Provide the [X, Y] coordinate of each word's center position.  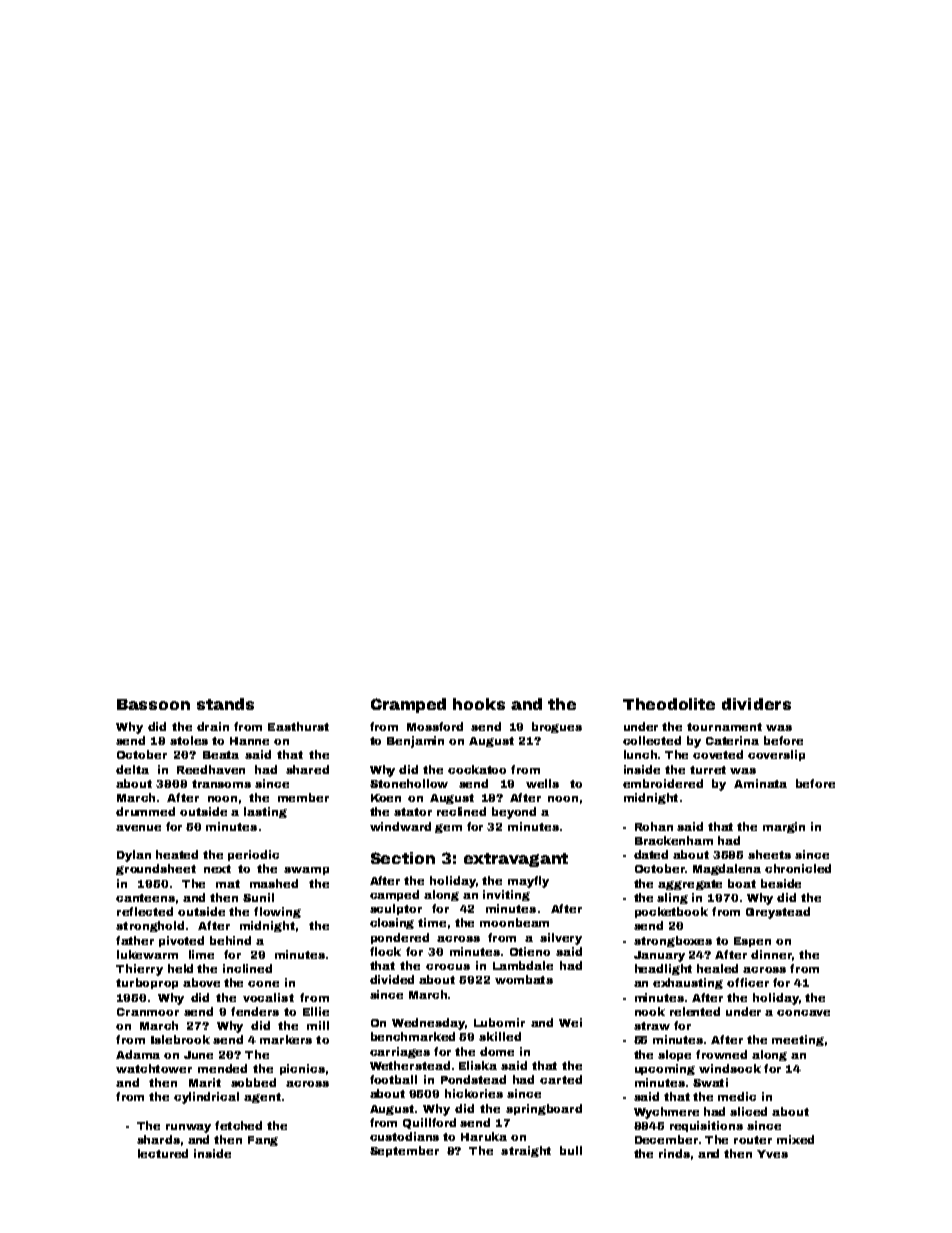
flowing [277, 912]
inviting [506, 895]
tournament [724, 727]
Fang [263, 1141]
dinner [771, 954]
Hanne [249, 741]
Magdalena [727, 869]
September [404, 1151]
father [135, 940]
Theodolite [669, 704]
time [432, 922]
